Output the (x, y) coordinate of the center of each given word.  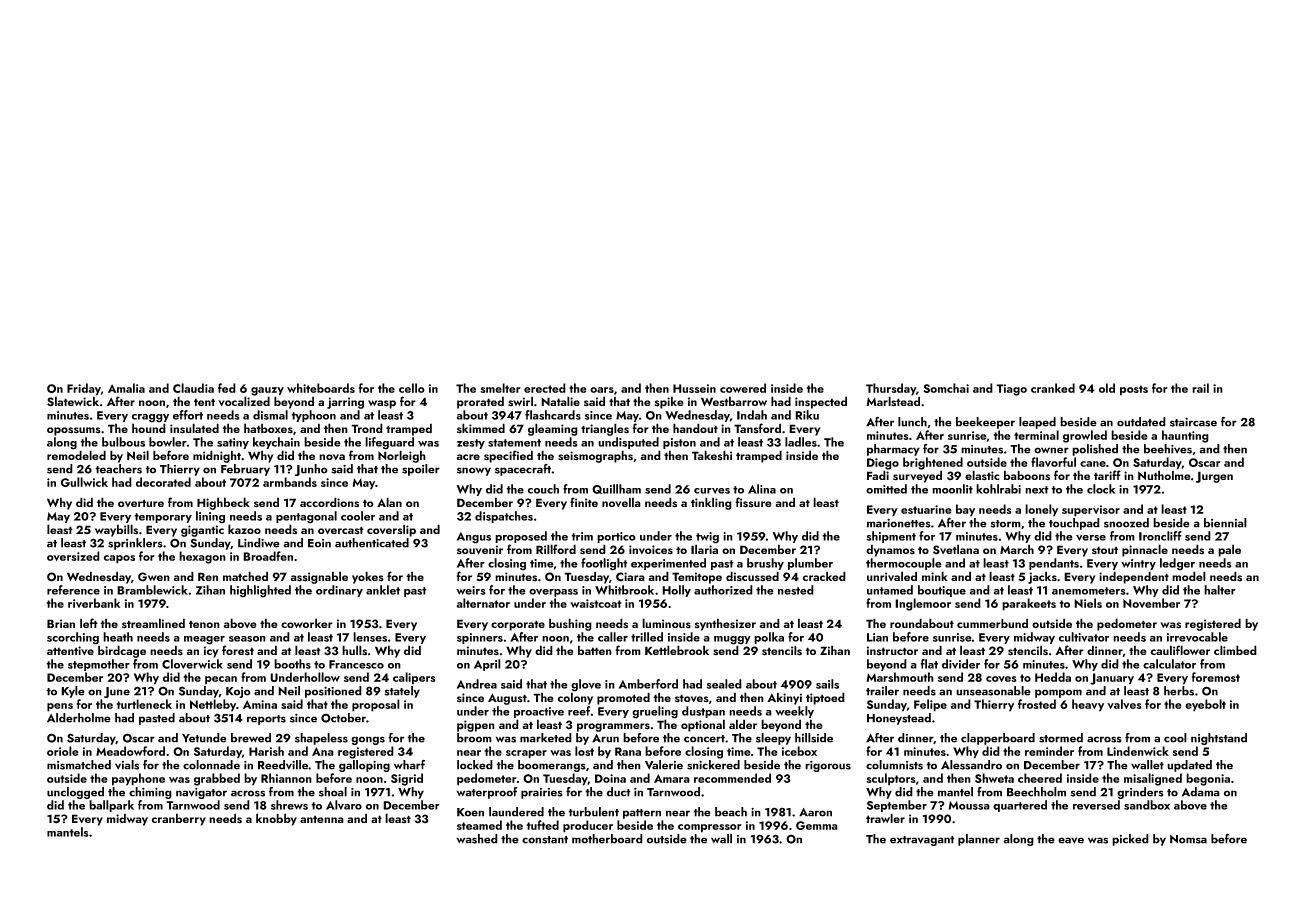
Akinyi (784, 698)
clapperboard (998, 739)
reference (73, 590)
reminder (1049, 751)
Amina (260, 704)
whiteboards (321, 388)
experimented (668, 564)
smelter (500, 388)
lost (584, 751)
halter (1220, 590)
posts (1134, 390)
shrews (289, 805)
